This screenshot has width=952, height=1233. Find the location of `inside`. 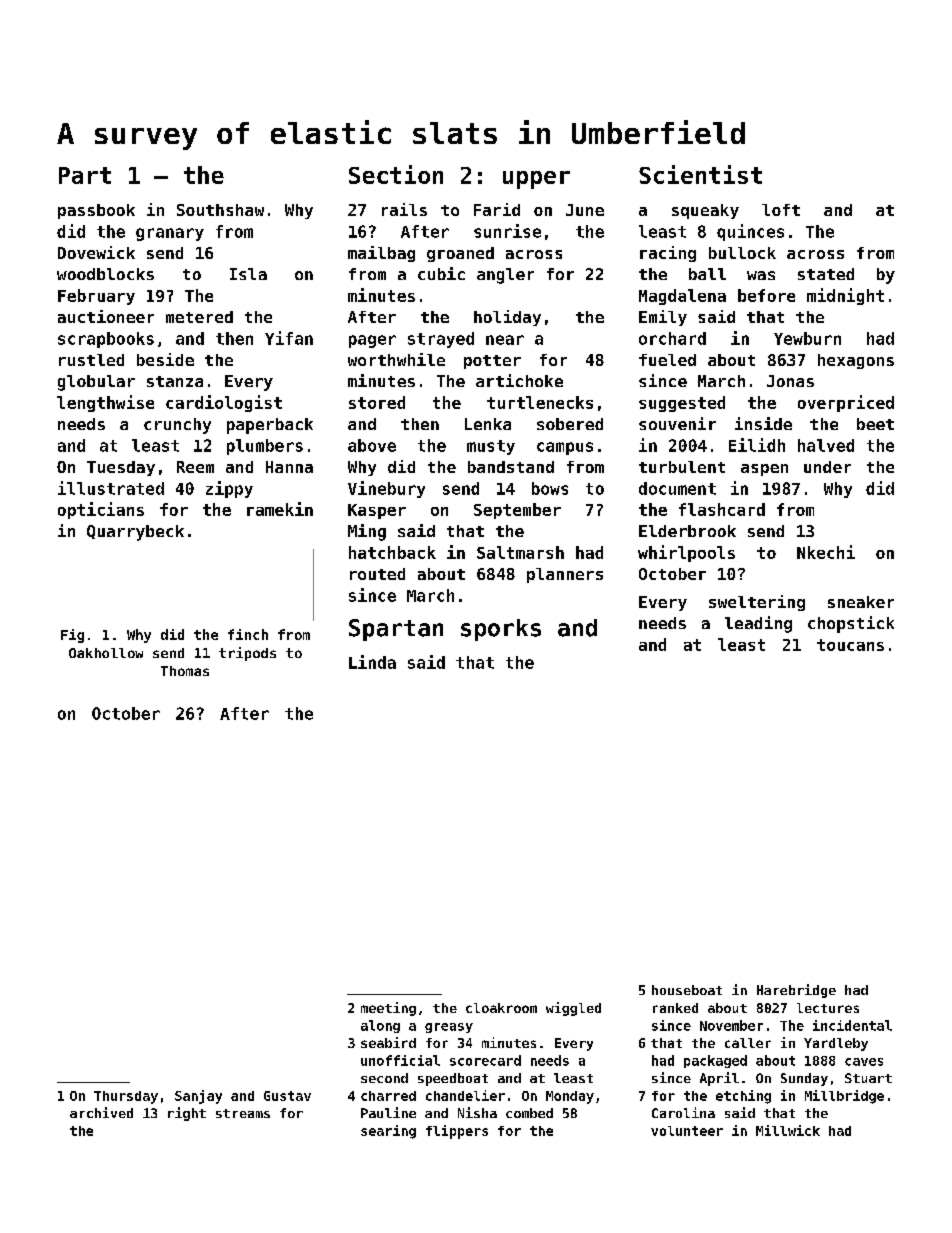

inside is located at coordinates (763, 423).
